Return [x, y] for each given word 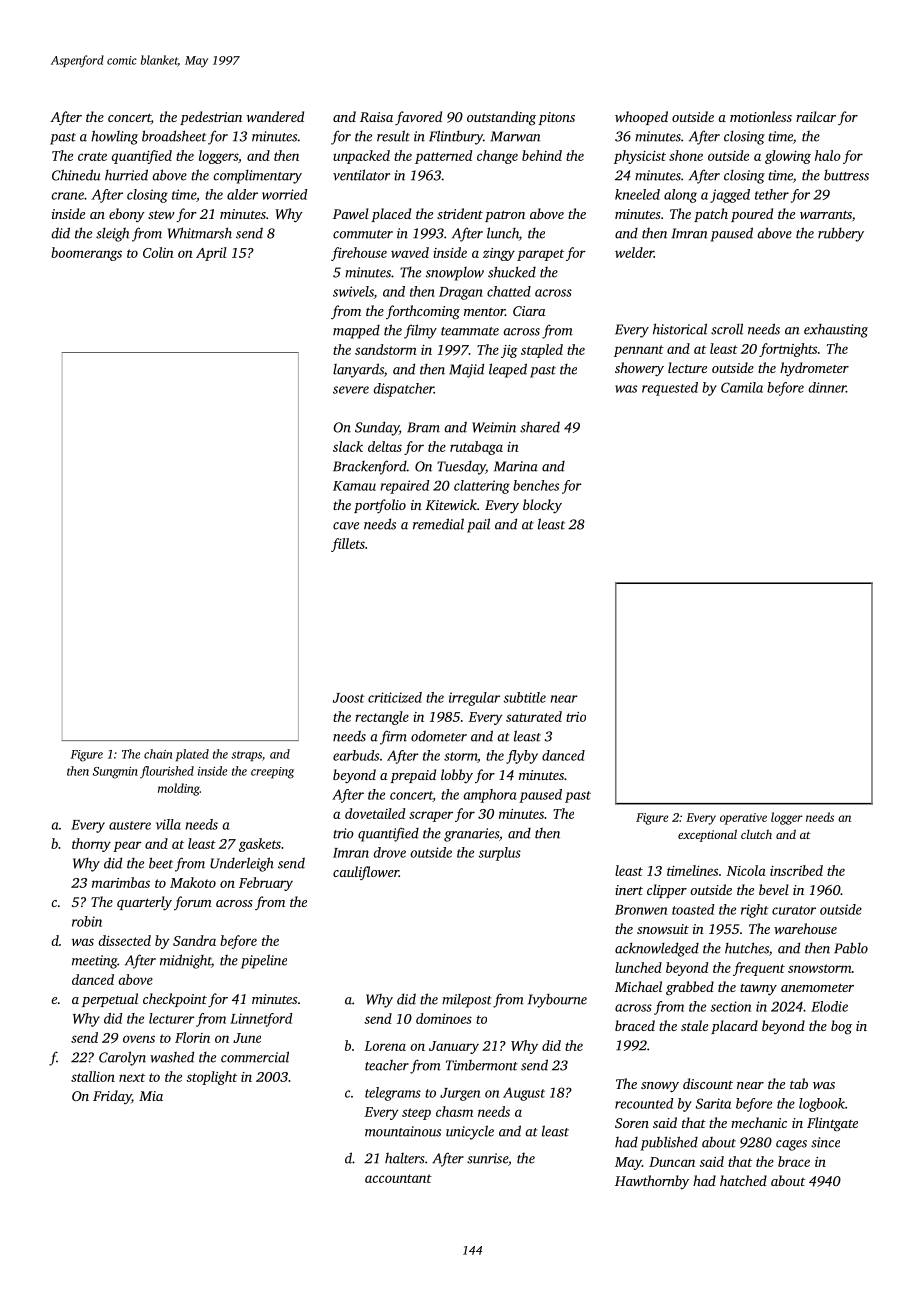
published [669, 1143]
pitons [556, 118]
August [524, 1094]
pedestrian [211, 118]
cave [346, 526]
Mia [151, 1096]
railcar [816, 116]
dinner [827, 387]
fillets [348, 545]
